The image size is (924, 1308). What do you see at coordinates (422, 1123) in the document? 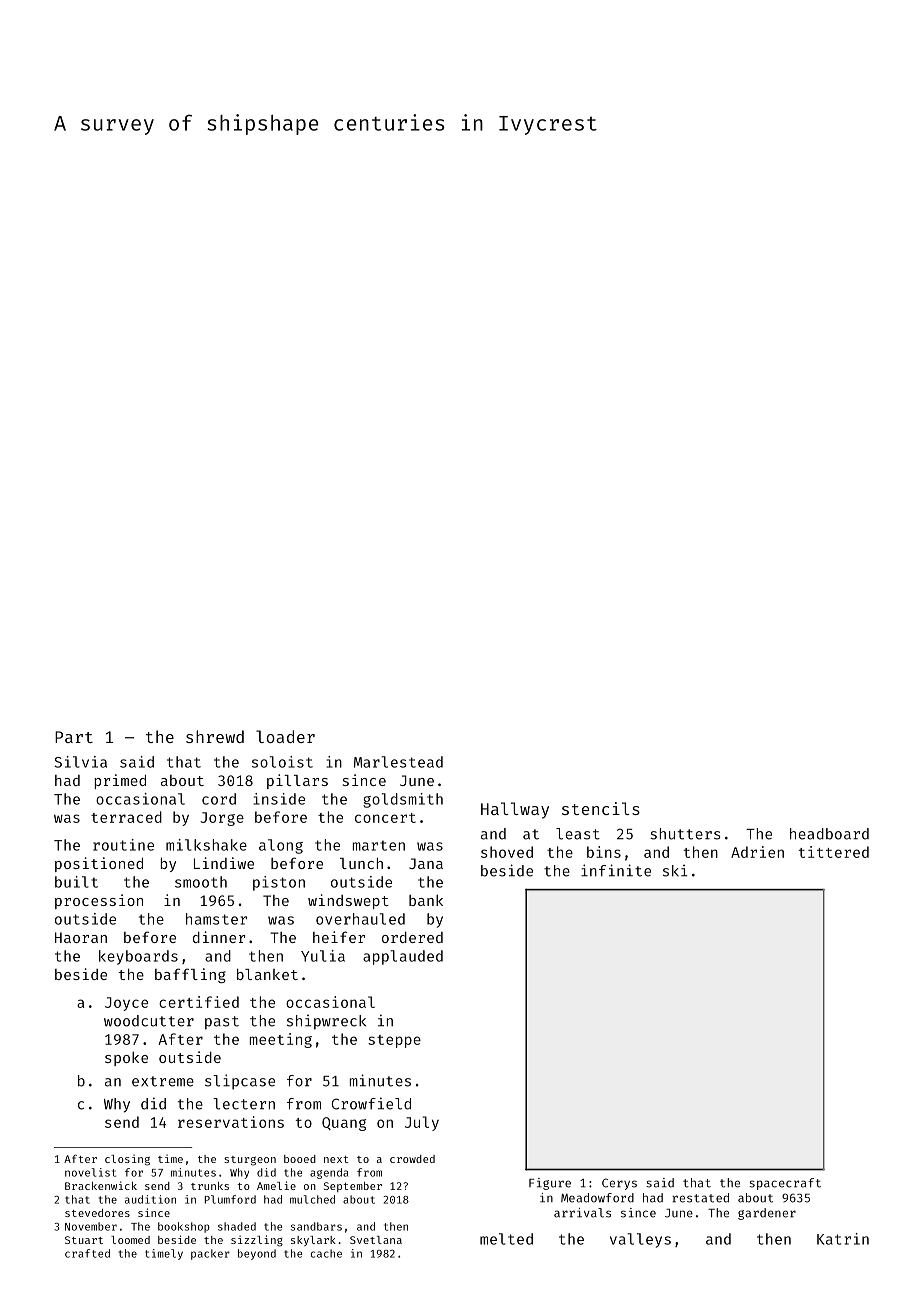
I see `July` at bounding box center [422, 1123].
